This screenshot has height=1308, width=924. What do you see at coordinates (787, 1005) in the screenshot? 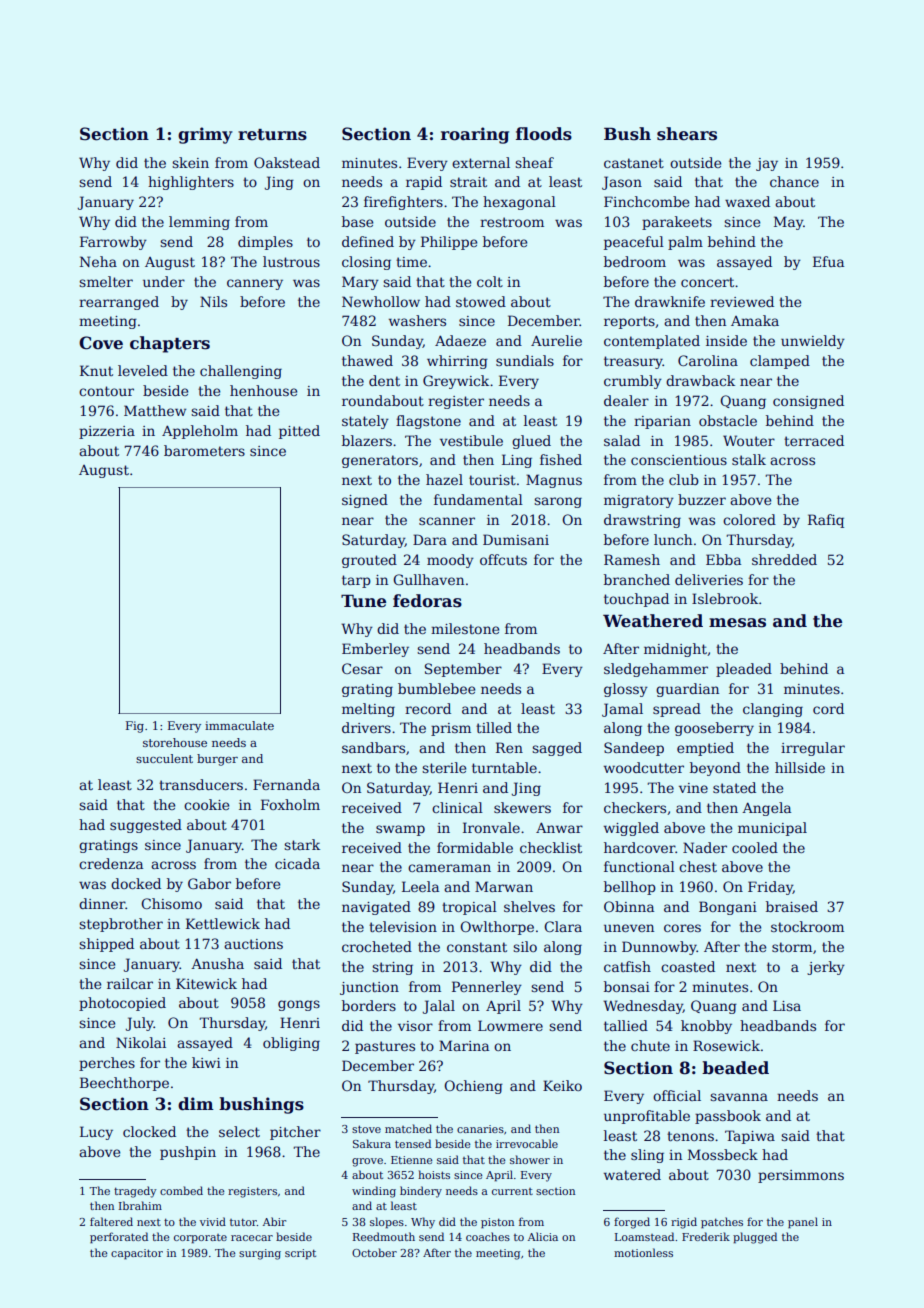
I see `Lisa` at bounding box center [787, 1005].
